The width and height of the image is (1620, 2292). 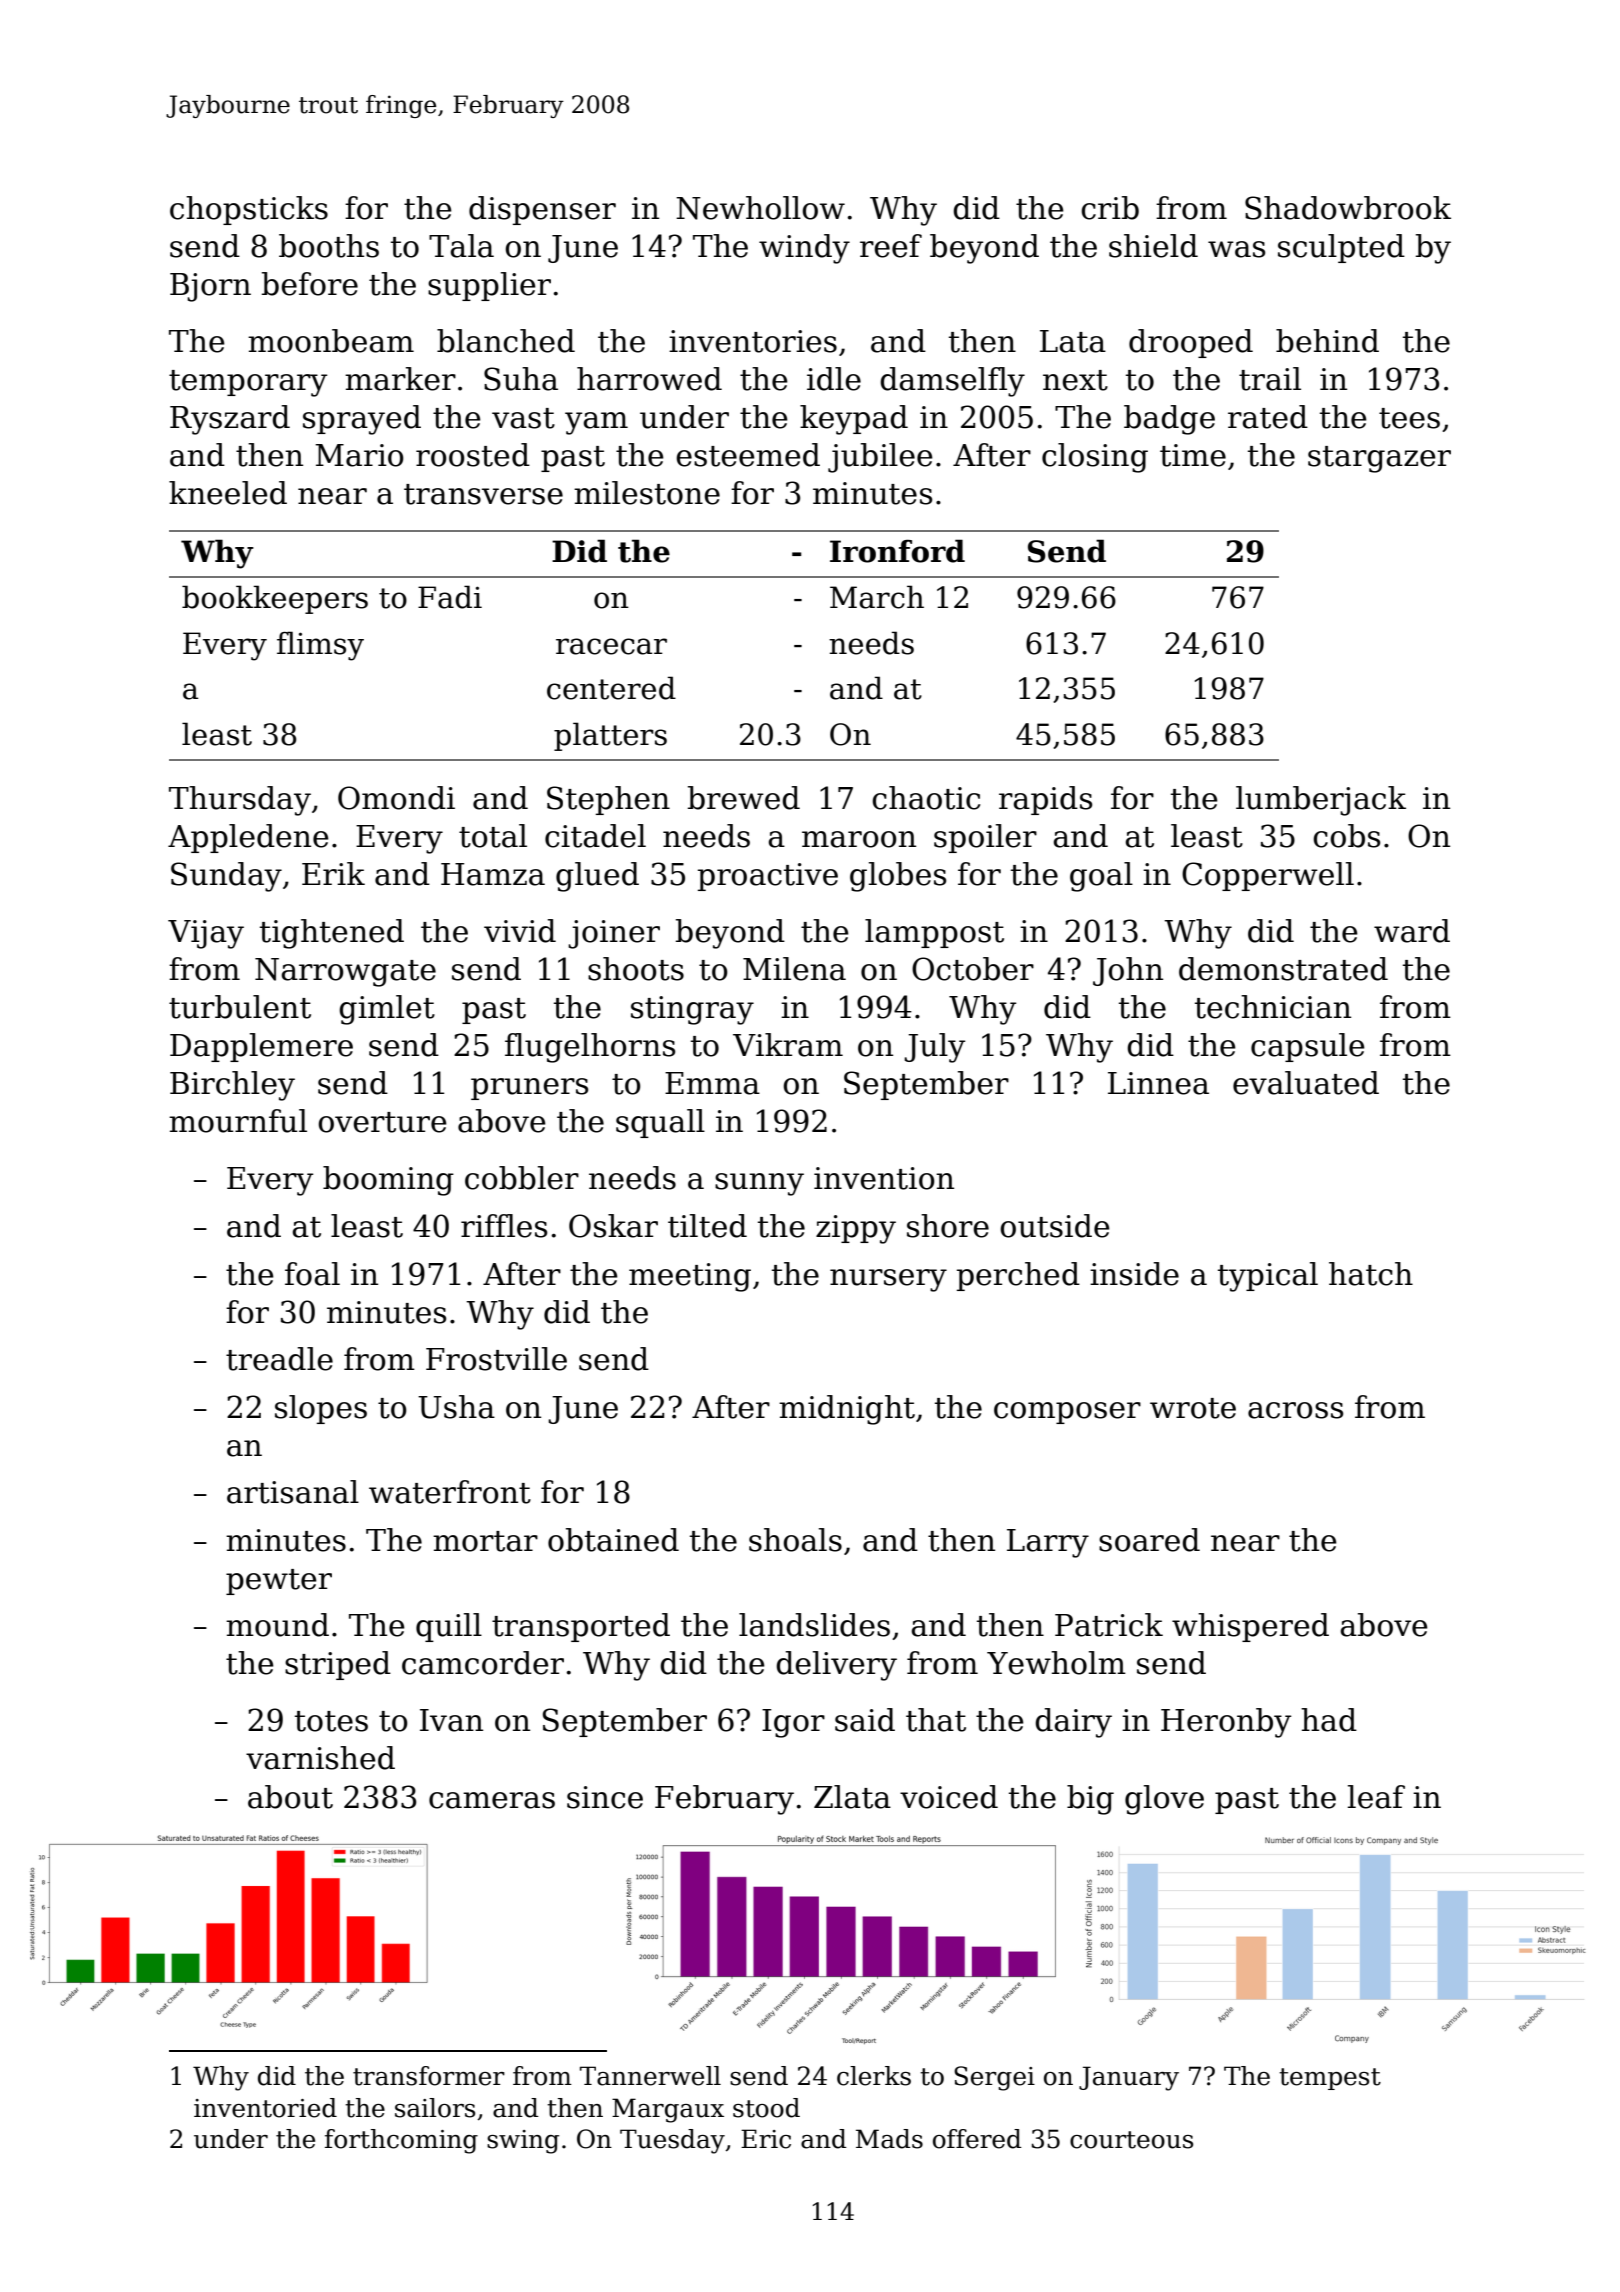 What do you see at coordinates (265, 2108) in the image?
I see `inventoried` at bounding box center [265, 2108].
